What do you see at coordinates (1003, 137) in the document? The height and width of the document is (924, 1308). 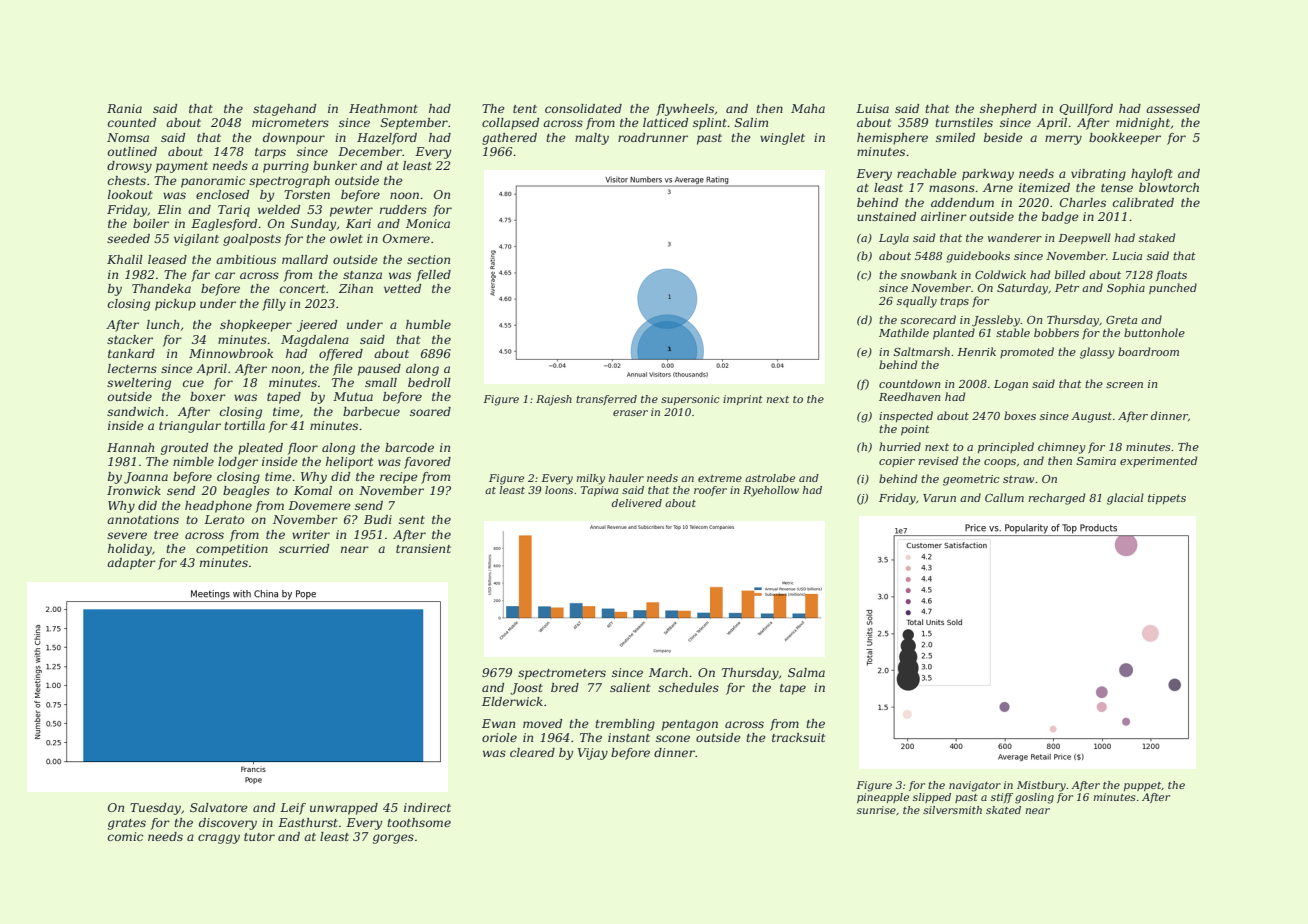 I see `beside` at bounding box center [1003, 137].
